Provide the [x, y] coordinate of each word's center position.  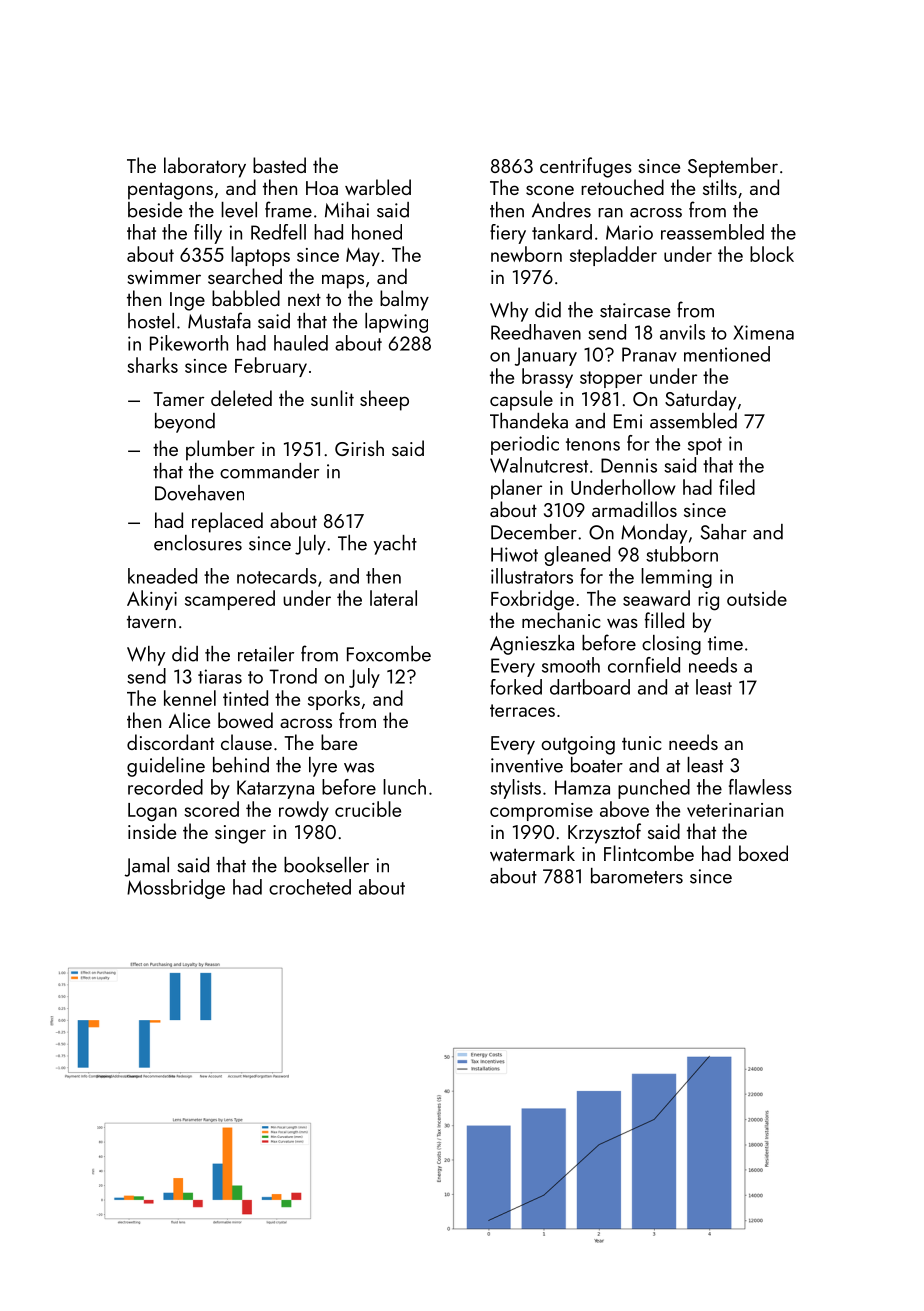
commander [269, 471]
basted [279, 165]
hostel [151, 321]
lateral [393, 598]
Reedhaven [536, 332]
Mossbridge [176, 889]
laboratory [205, 167]
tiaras [220, 676]
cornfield [644, 665]
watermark [532, 853]
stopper [611, 379]
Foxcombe [389, 654]
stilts [720, 187]
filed [737, 487]
